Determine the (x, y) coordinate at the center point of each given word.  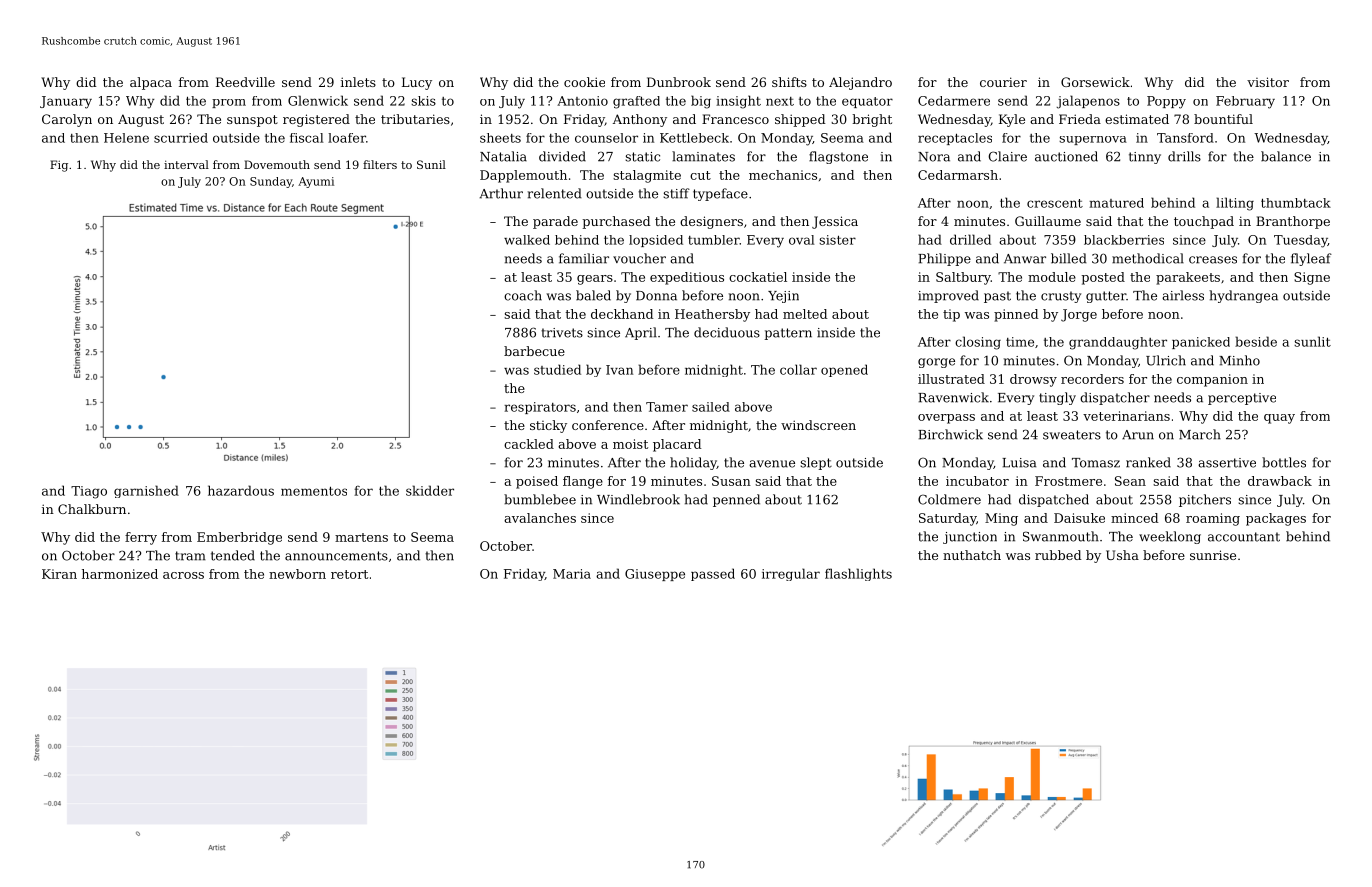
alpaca (151, 83)
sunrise (1213, 555)
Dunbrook (679, 82)
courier (1003, 82)
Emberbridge (239, 538)
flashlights (858, 574)
